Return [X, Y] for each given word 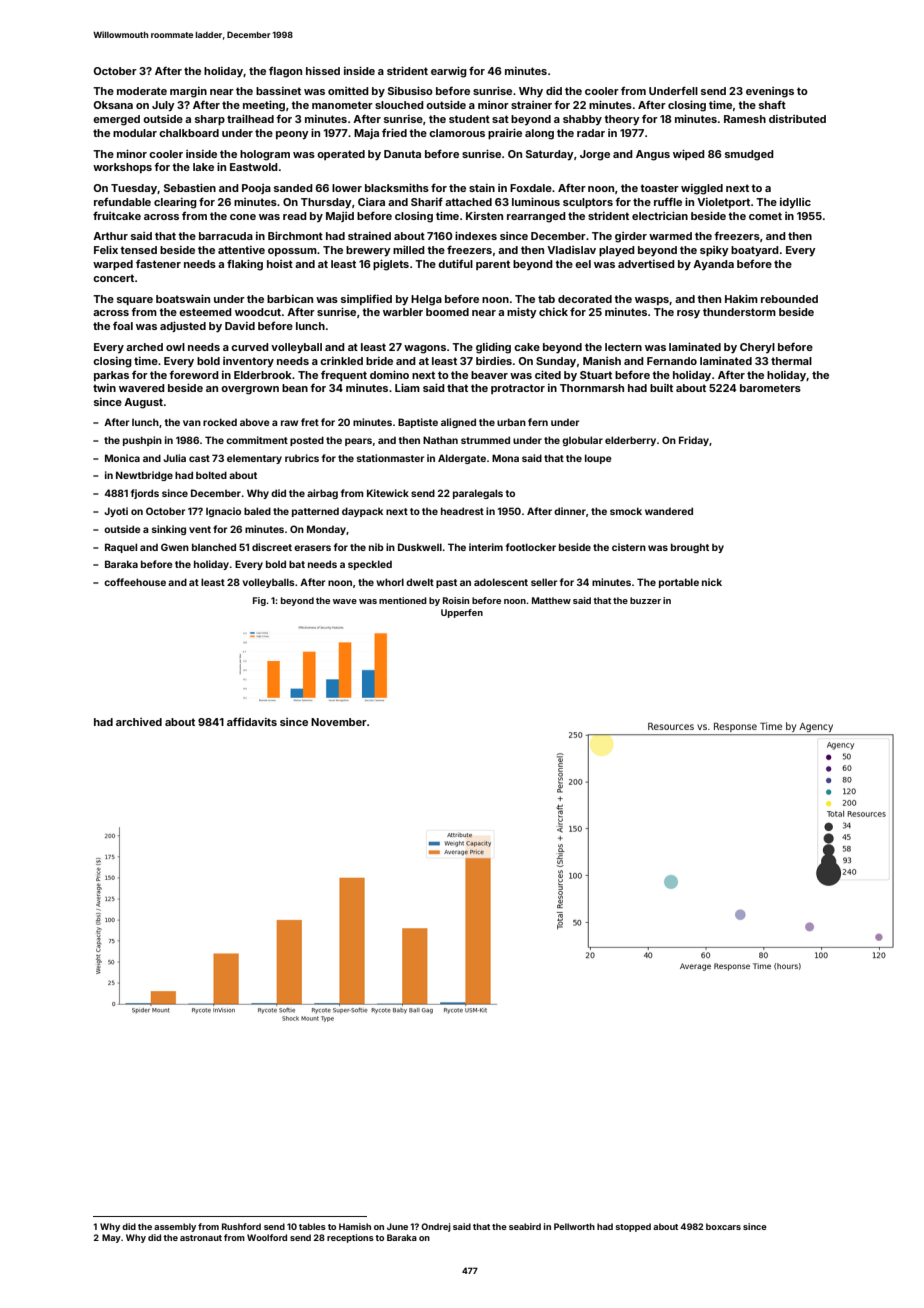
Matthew [551, 600]
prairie [505, 133]
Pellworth [574, 1226]
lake [203, 167]
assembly [175, 1227]
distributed [797, 119]
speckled [370, 565]
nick [712, 582]
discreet [272, 547]
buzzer [645, 600]
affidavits [252, 721]
